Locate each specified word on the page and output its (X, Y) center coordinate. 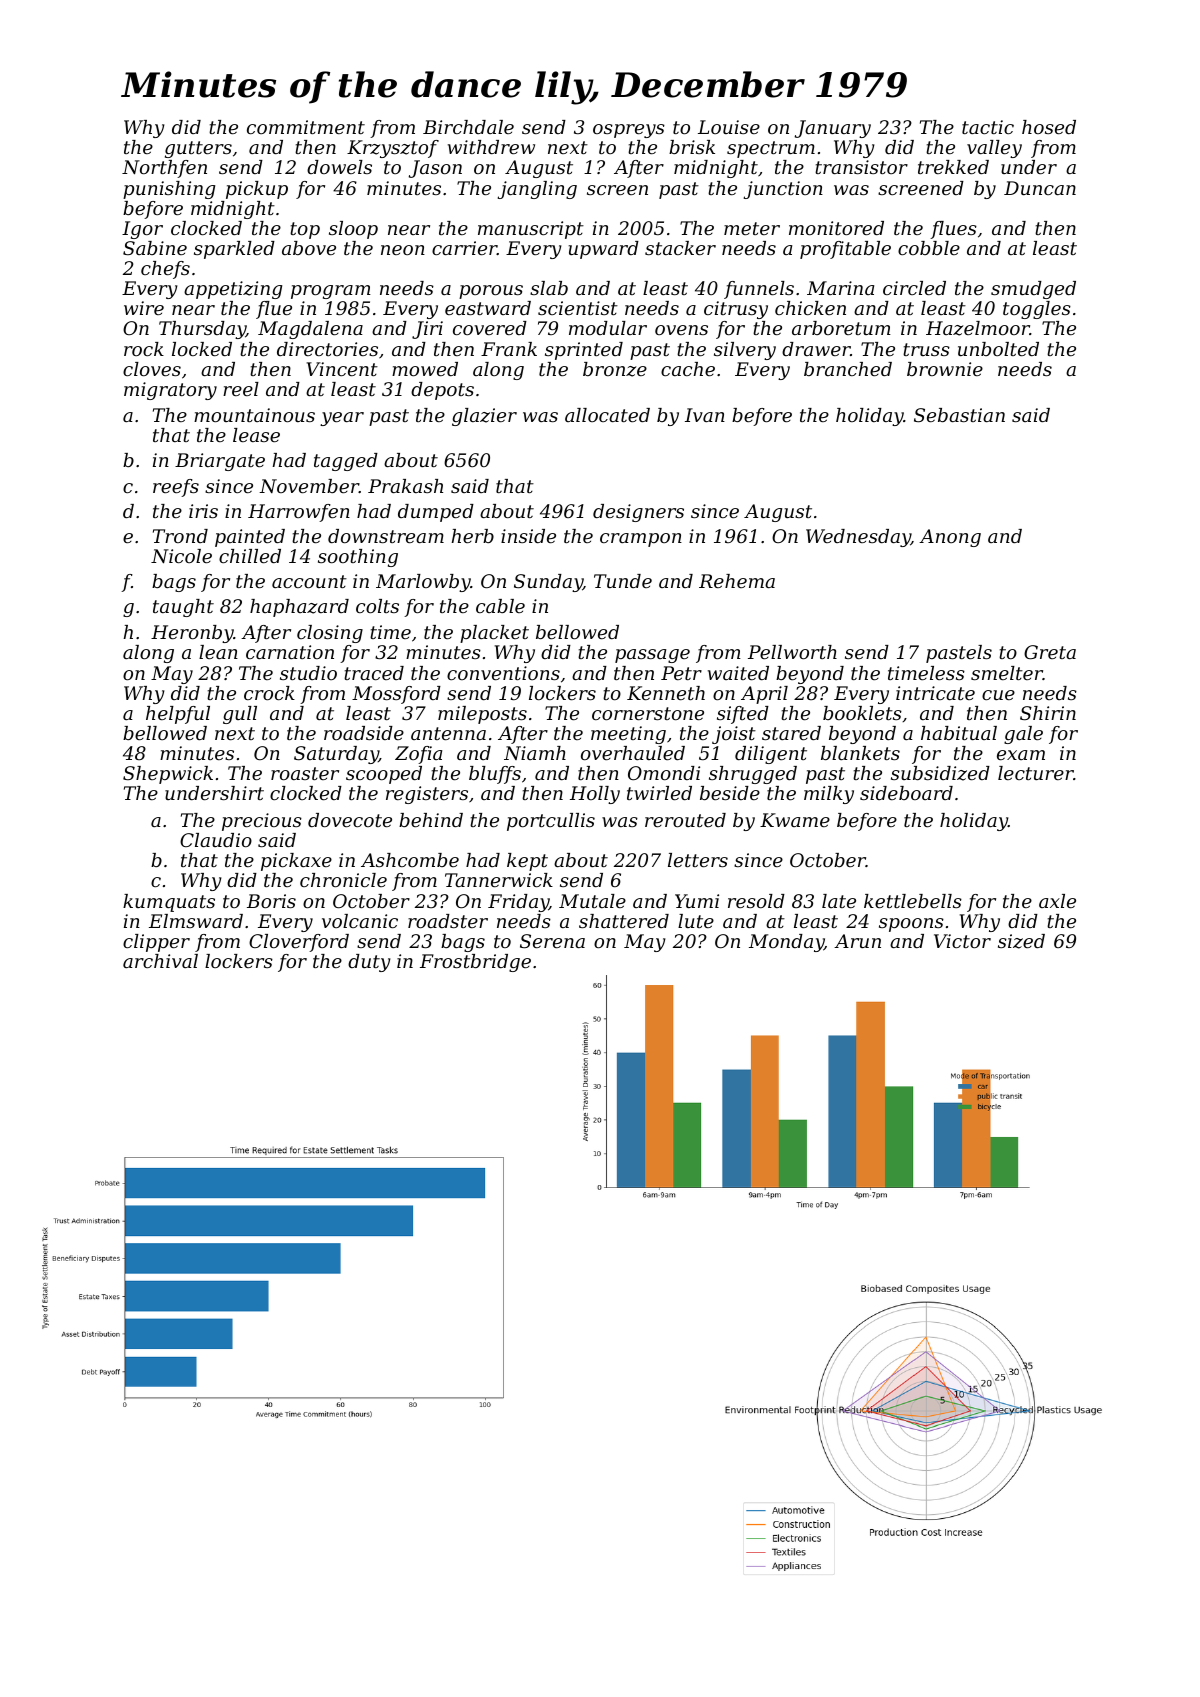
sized (1021, 941)
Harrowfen (299, 513)
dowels (339, 167)
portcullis (551, 822)
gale (1023, 735)
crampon (641, 540)
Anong (950, 538)
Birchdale (468, 127)
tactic (988, 127)
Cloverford (299, 943)
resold (756, 901)
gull (240, 715)
